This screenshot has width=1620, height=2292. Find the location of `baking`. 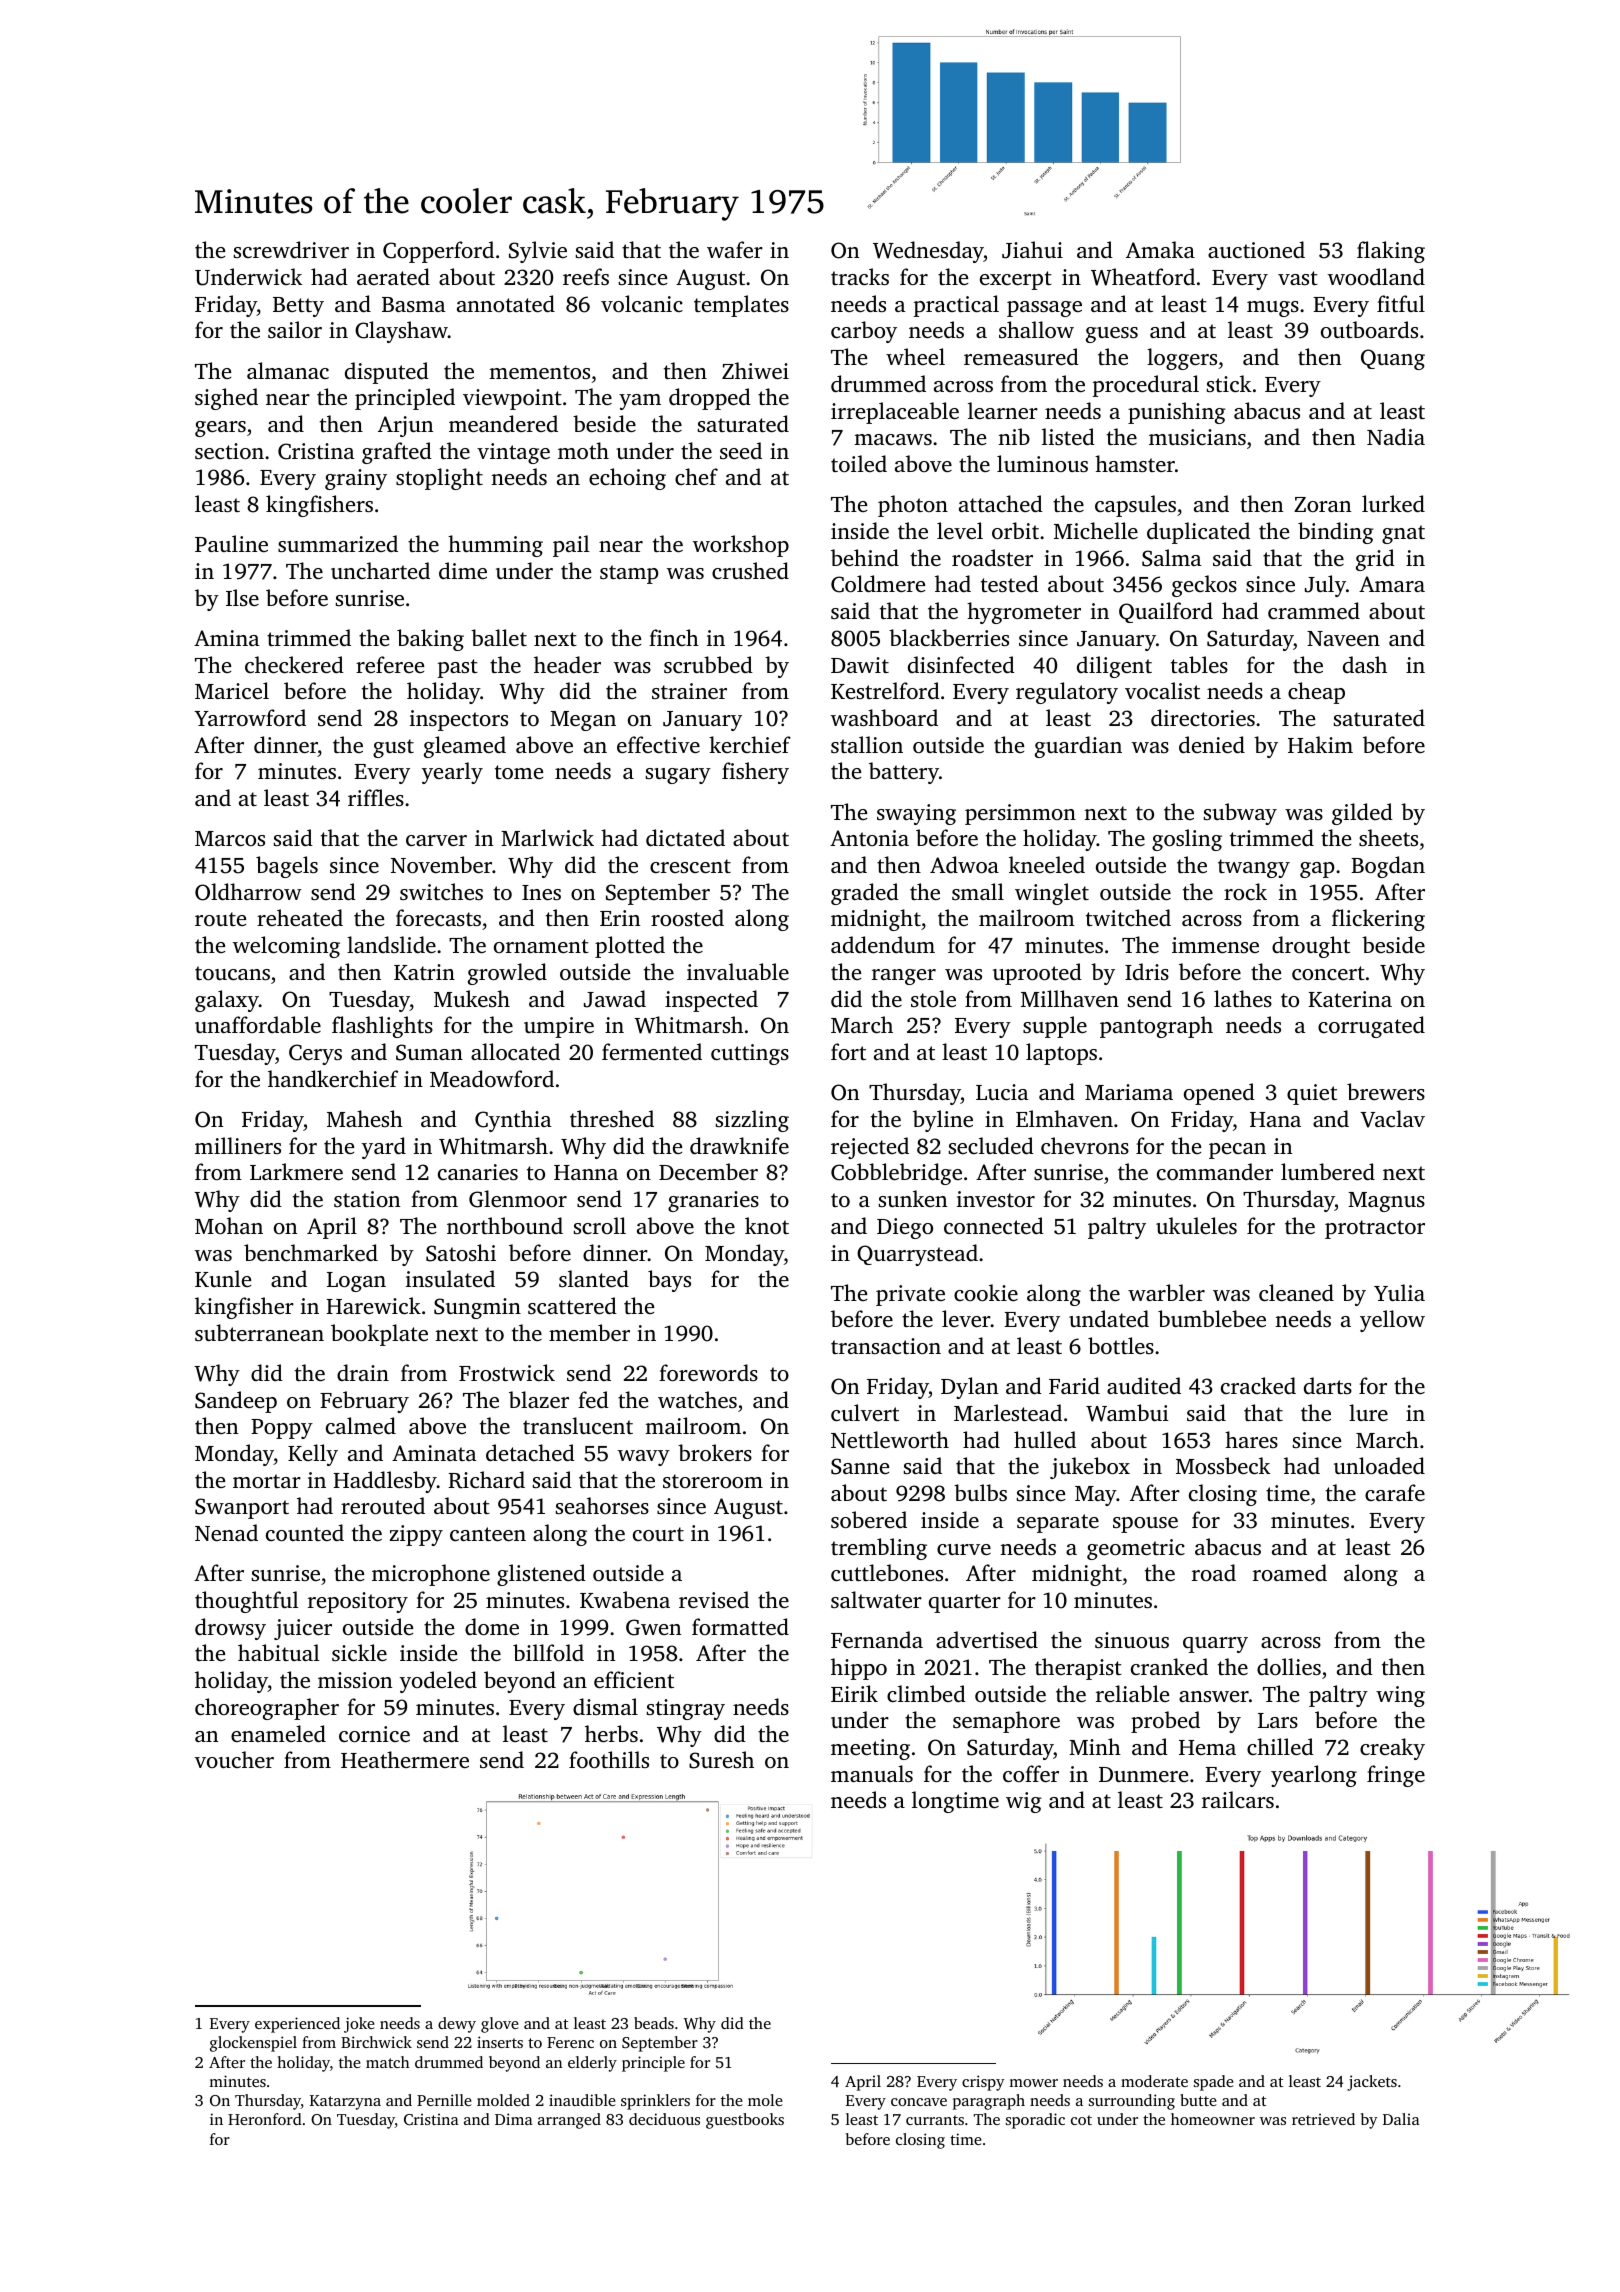

baking is located at coordinates (430, 640).
